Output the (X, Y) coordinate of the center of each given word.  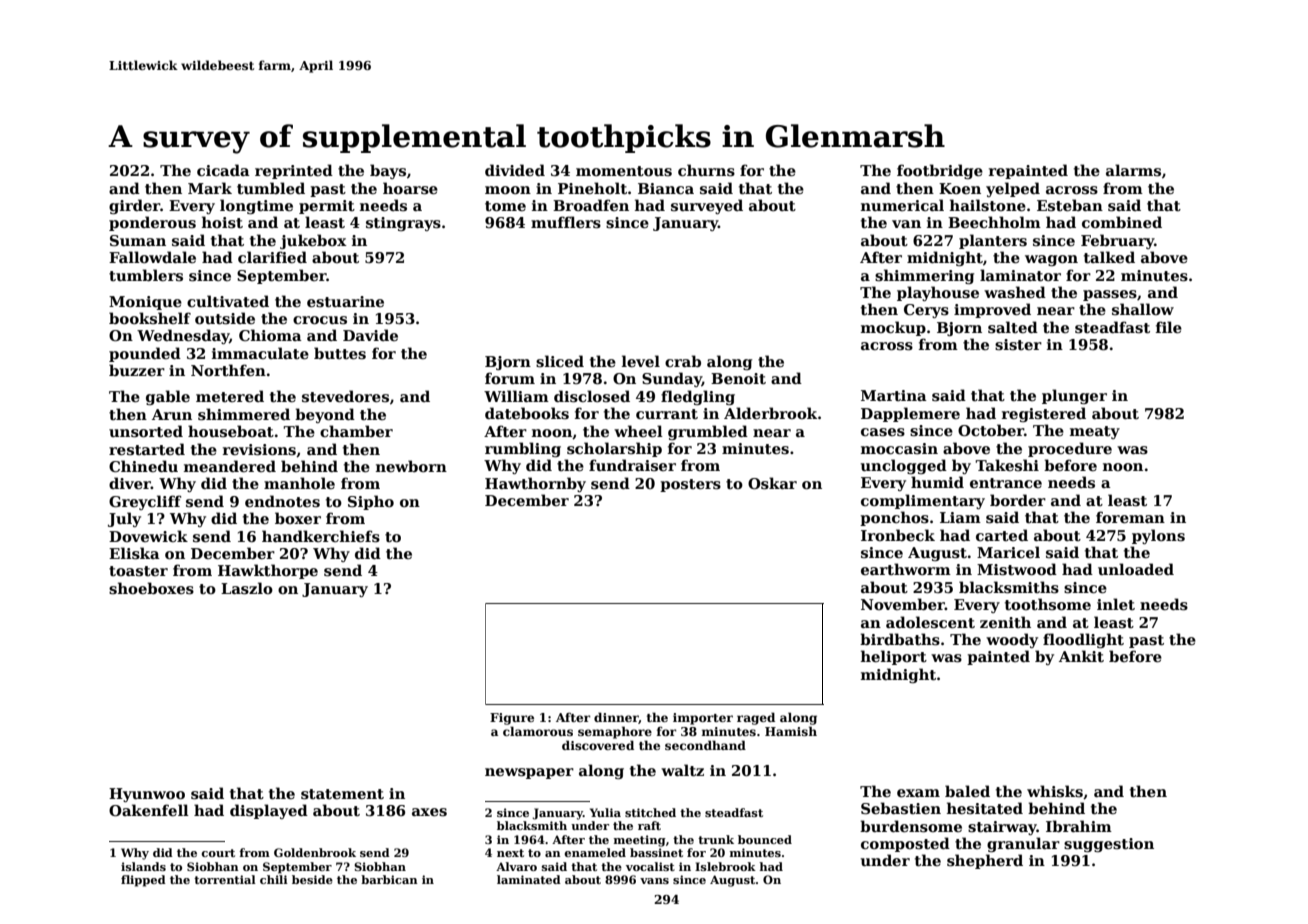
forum (510, 378)
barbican (389, 879)
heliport (894, 657)
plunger (1074, 396)
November (903, 604)
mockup (893, 328)
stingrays (403, 224)
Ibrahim (1079, 826)
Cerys (926, 311)
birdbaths (900, 639)
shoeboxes (151, 588)
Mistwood (1017, 569)
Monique (145, 303)
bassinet (656, 852)
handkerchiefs (321, 536)
